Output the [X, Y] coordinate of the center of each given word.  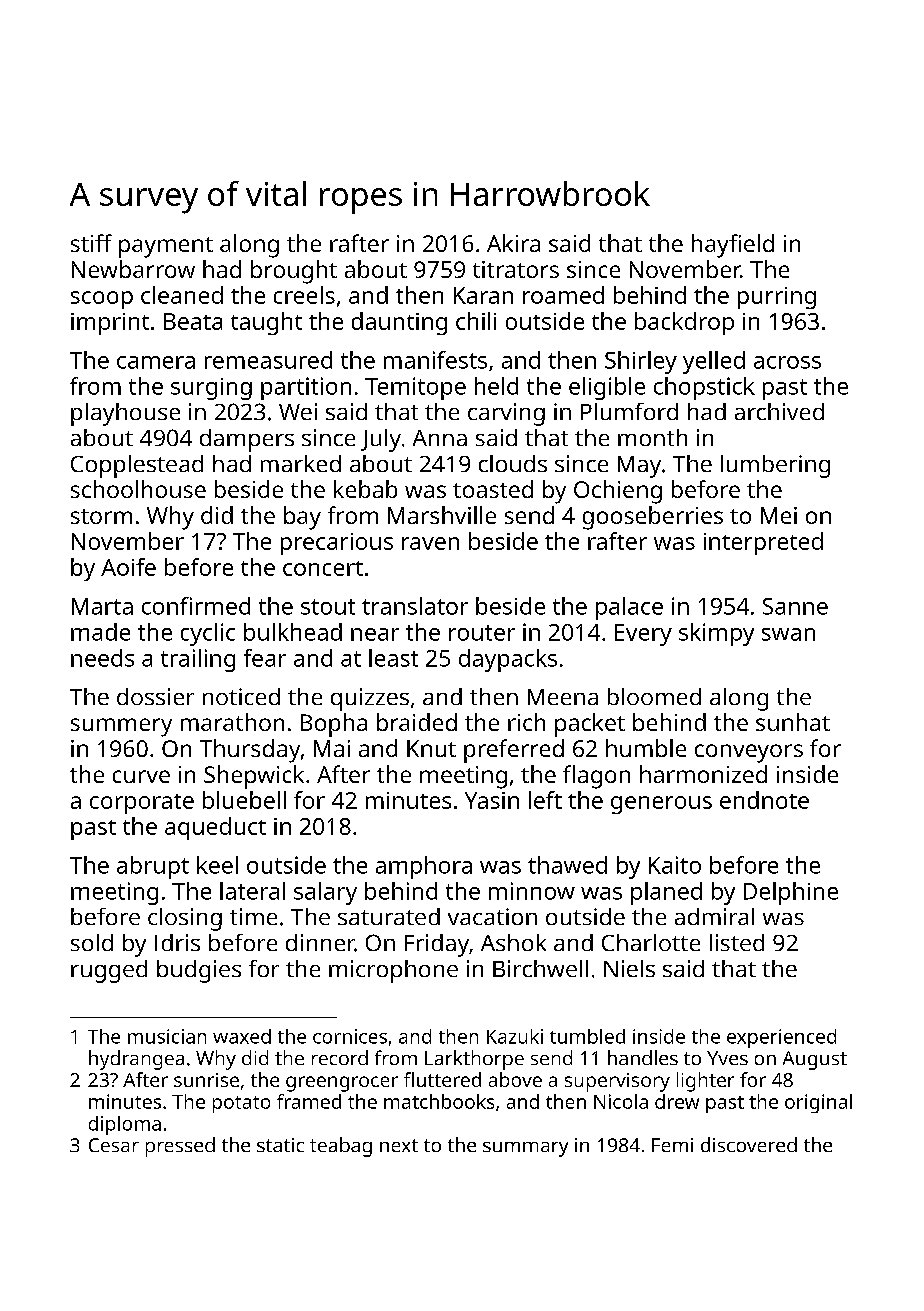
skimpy [716, 634]
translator [415, 606]
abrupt [153, 867]
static [280, 1145]
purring [777, 298]
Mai [332, 748]
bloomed [654, 696]
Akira [513, 243]
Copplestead [137, 466]
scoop [102, 300]
